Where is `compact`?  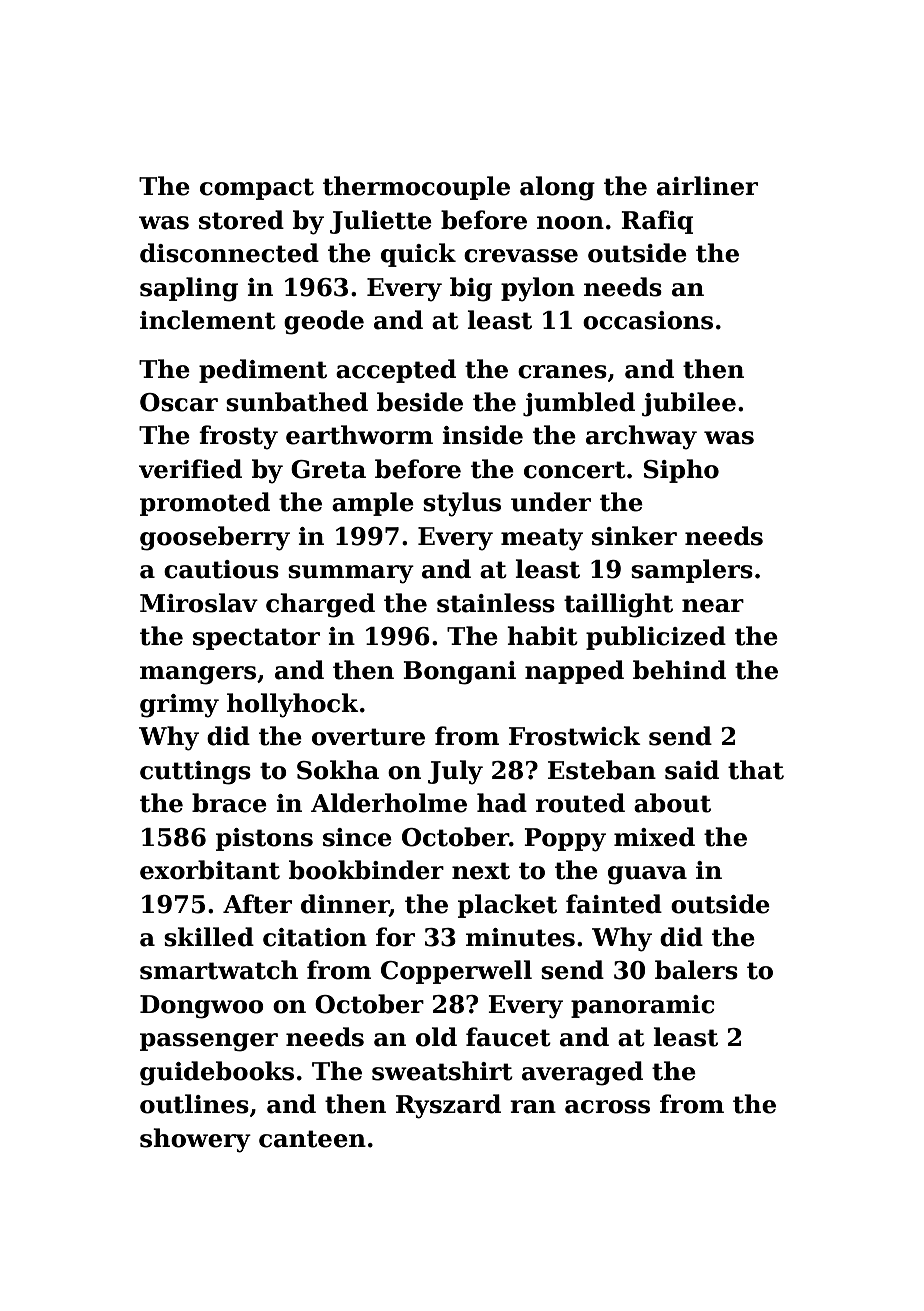 compact is located at coordinates (257, 189).
